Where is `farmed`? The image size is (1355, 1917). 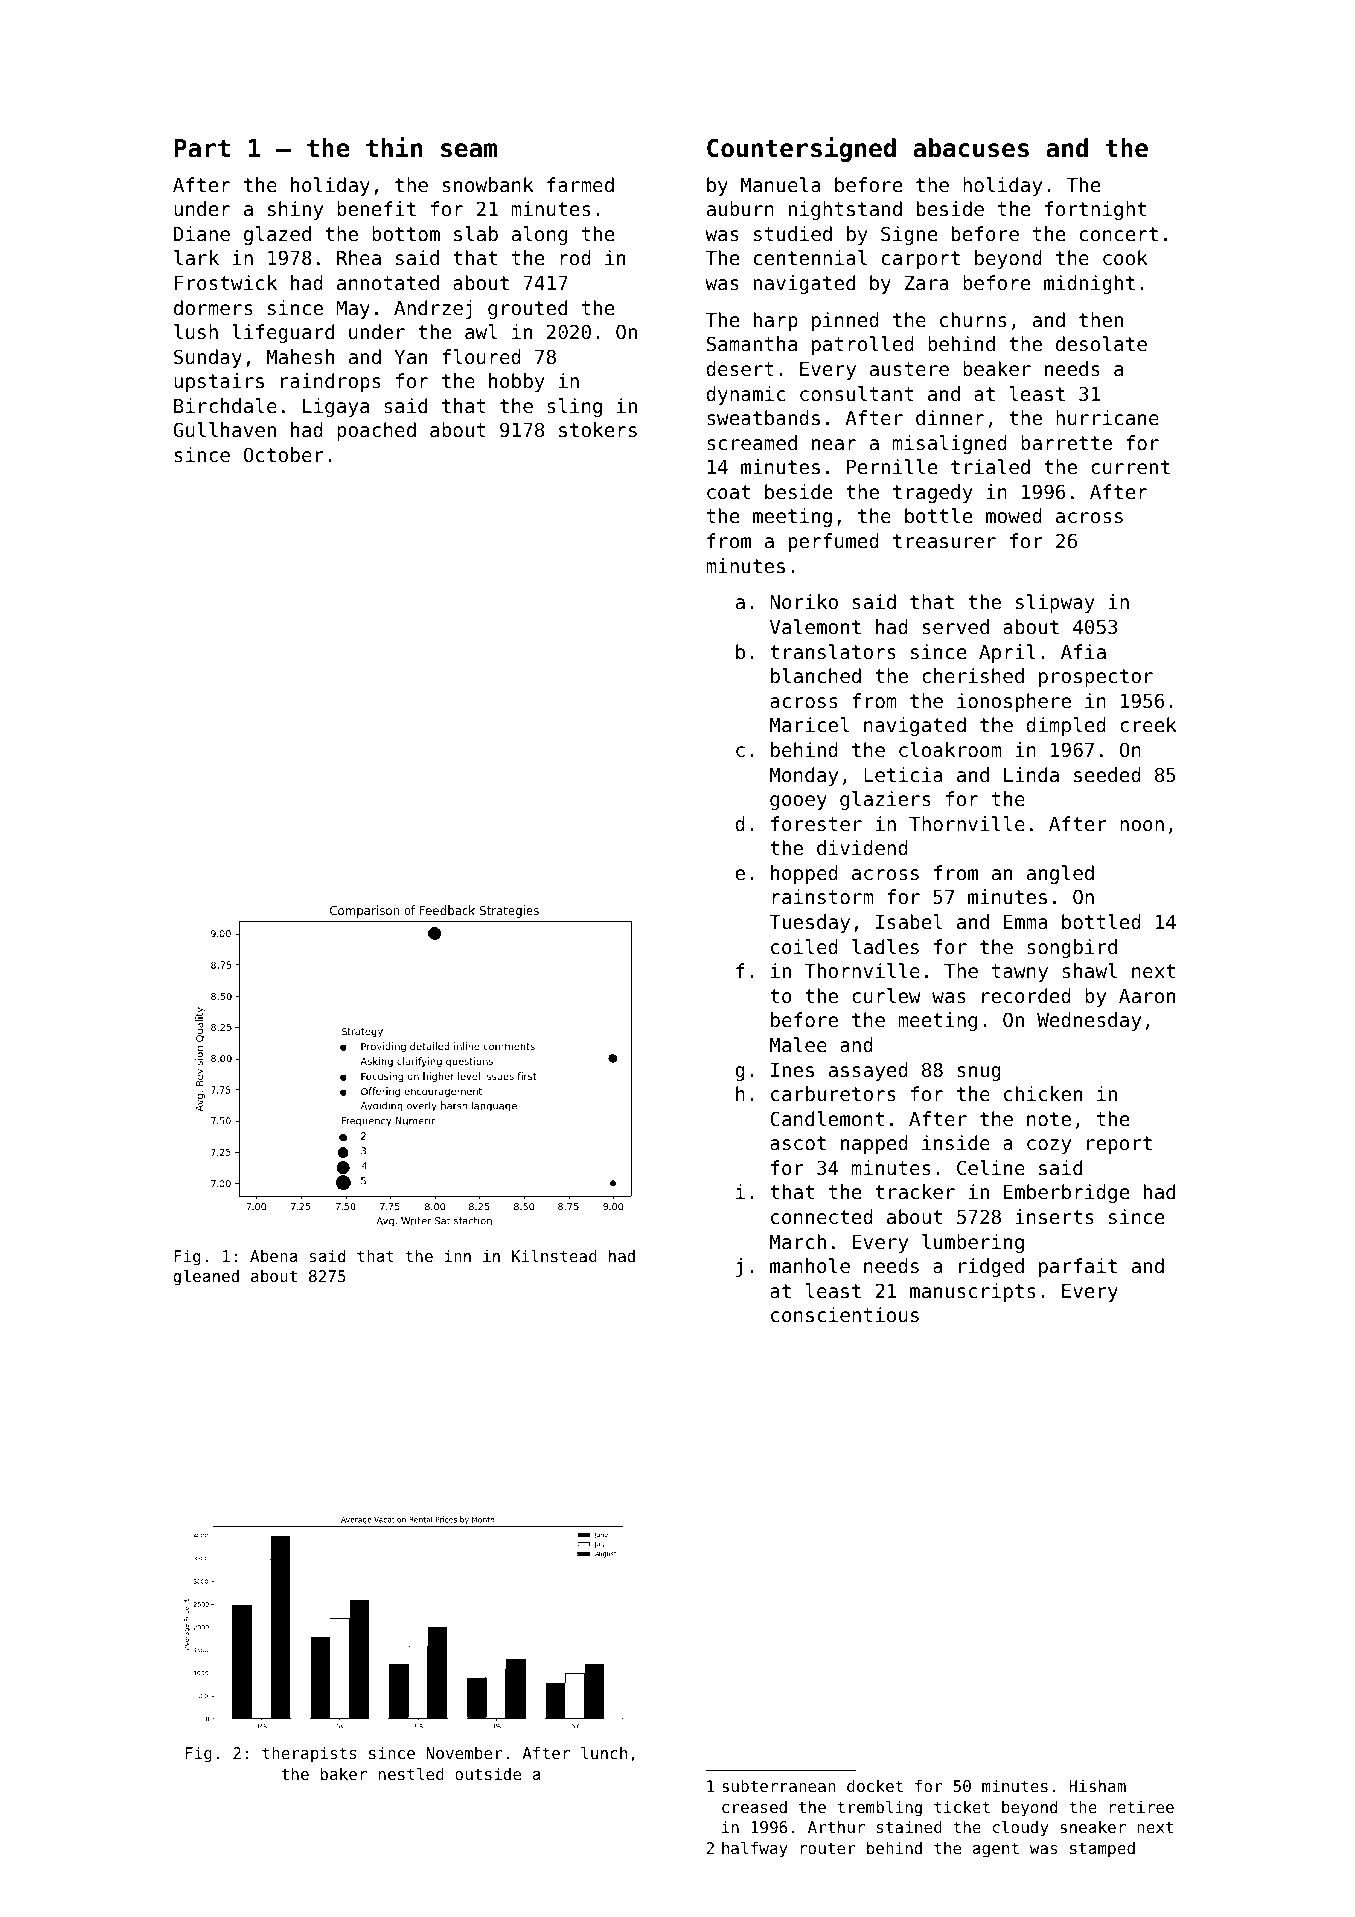 farmed is located at coordinates (580, 184).
